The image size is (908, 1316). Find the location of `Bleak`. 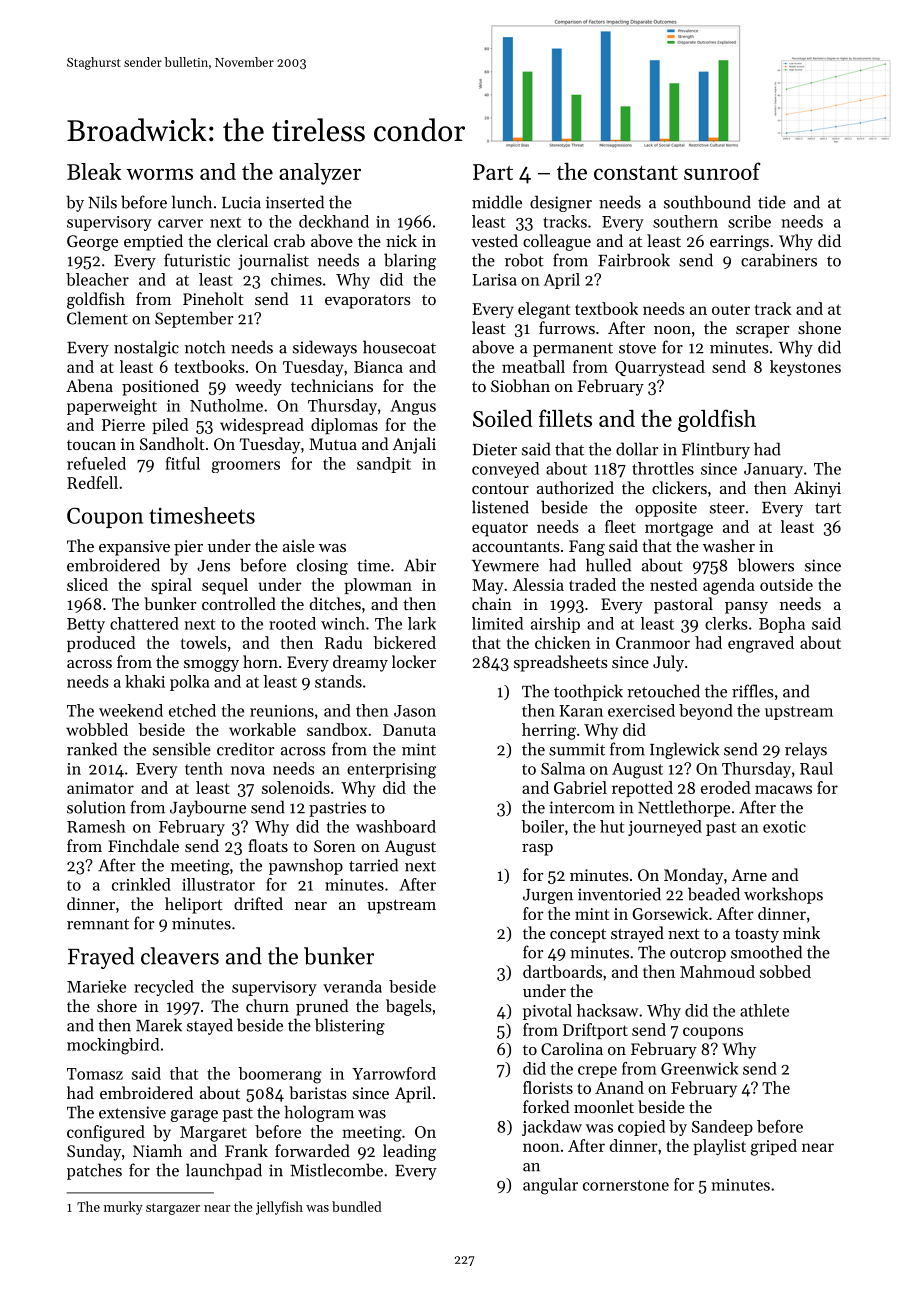

Bleak is located at coordinates (94, 171).
